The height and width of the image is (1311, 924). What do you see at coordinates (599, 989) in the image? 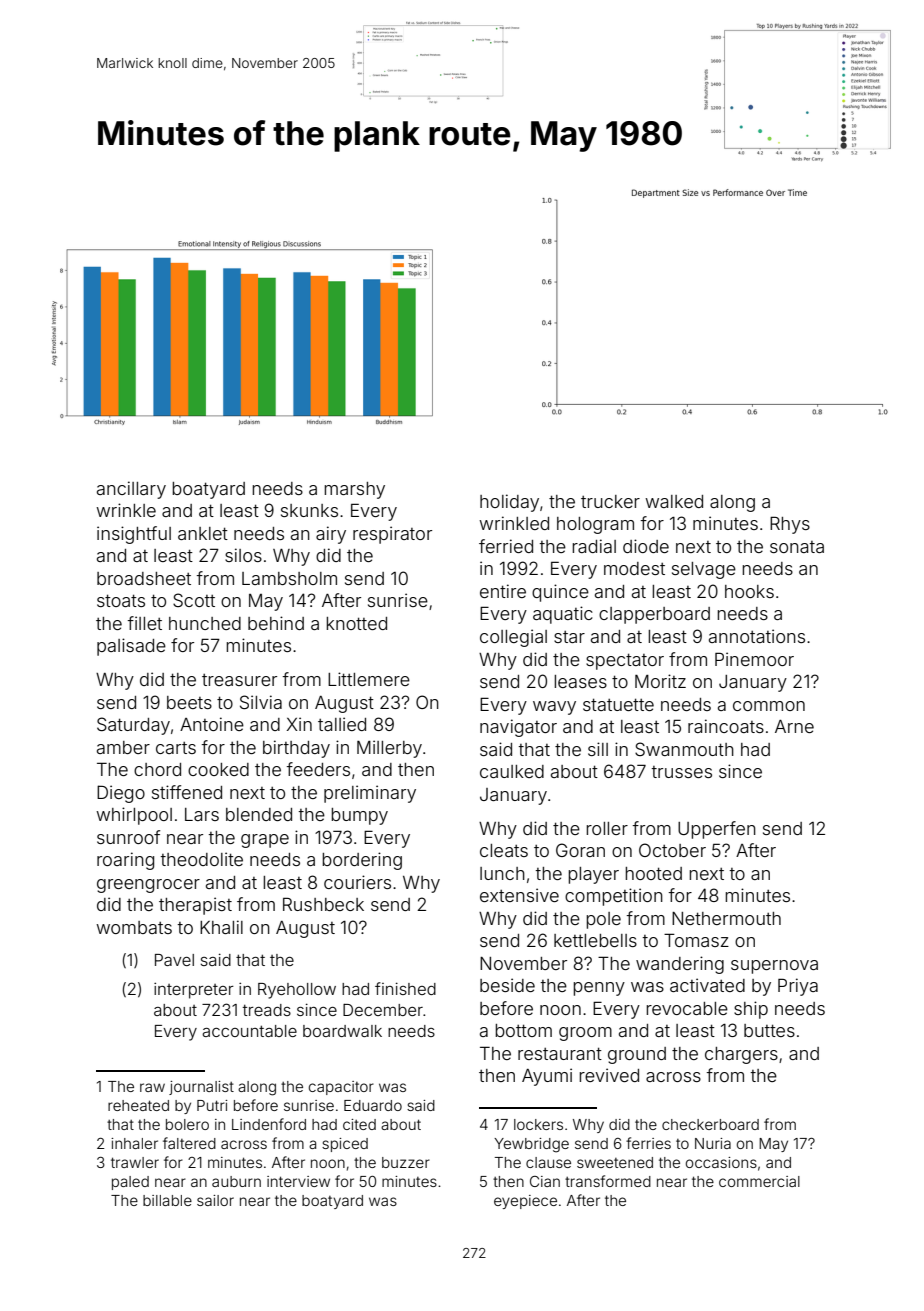
I see `penny` at bounding box center [599, 989].
